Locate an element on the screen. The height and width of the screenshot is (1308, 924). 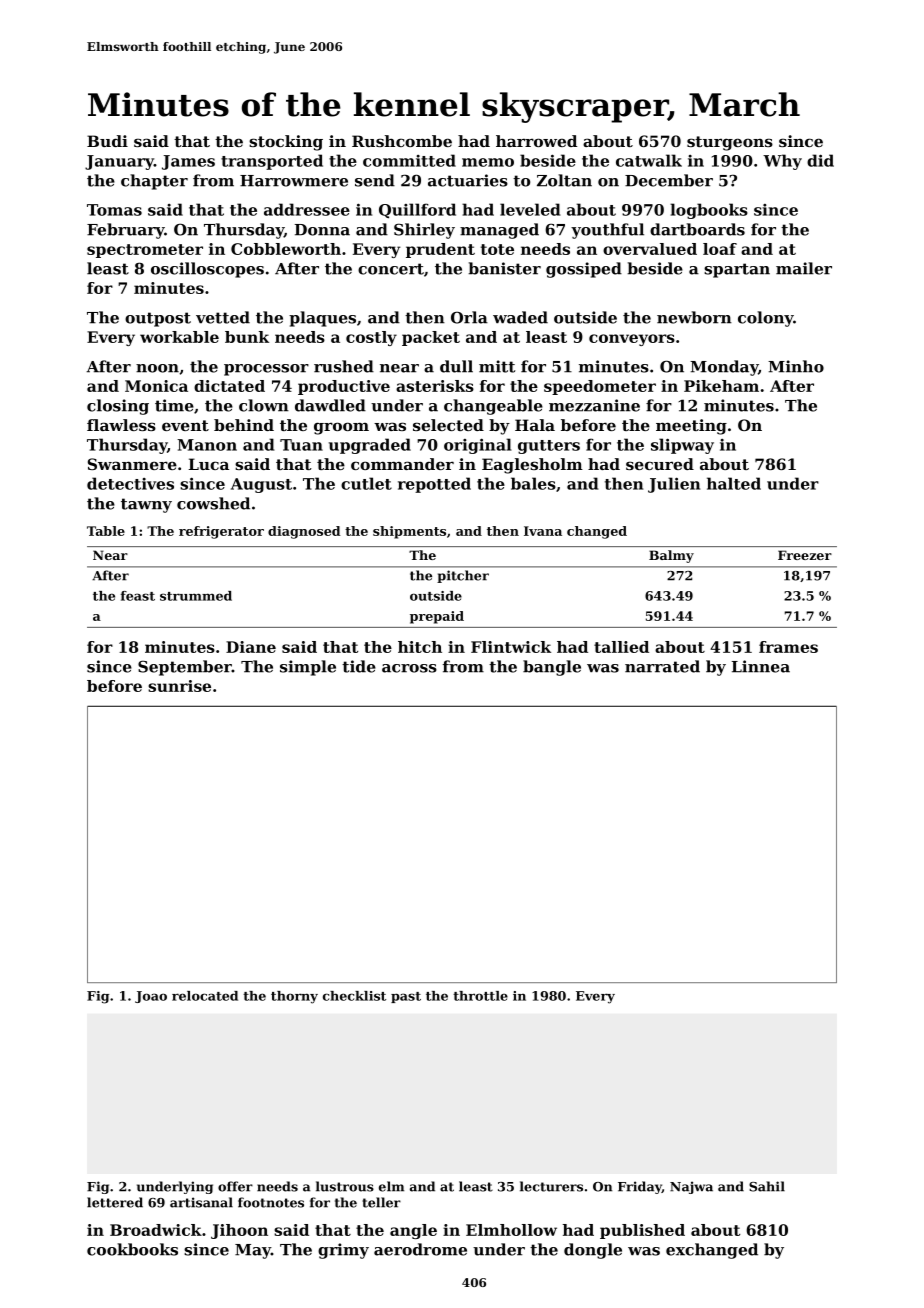
did is located at coordinates (820, 160).
